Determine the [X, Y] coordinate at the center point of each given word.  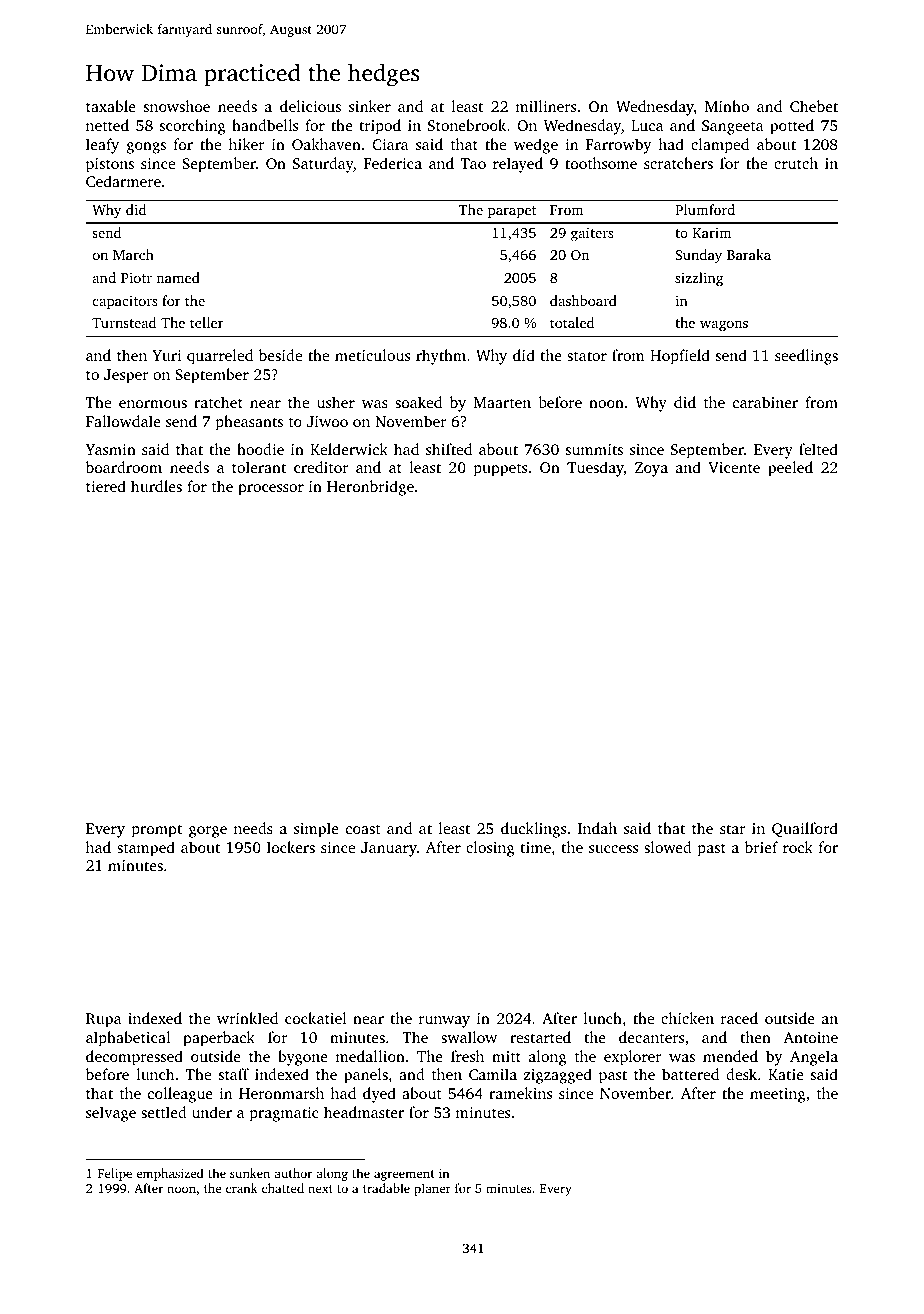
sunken [250, 1173]
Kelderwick [349, 449]
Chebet [814, 106]
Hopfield [680, 357]
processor [271, 490]
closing [490, 849]
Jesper [126, 376]
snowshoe [177, 106]
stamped [146, 849]
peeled [790, 469]
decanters [651, 1037]
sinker [370, 106]
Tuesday [595, 469]
